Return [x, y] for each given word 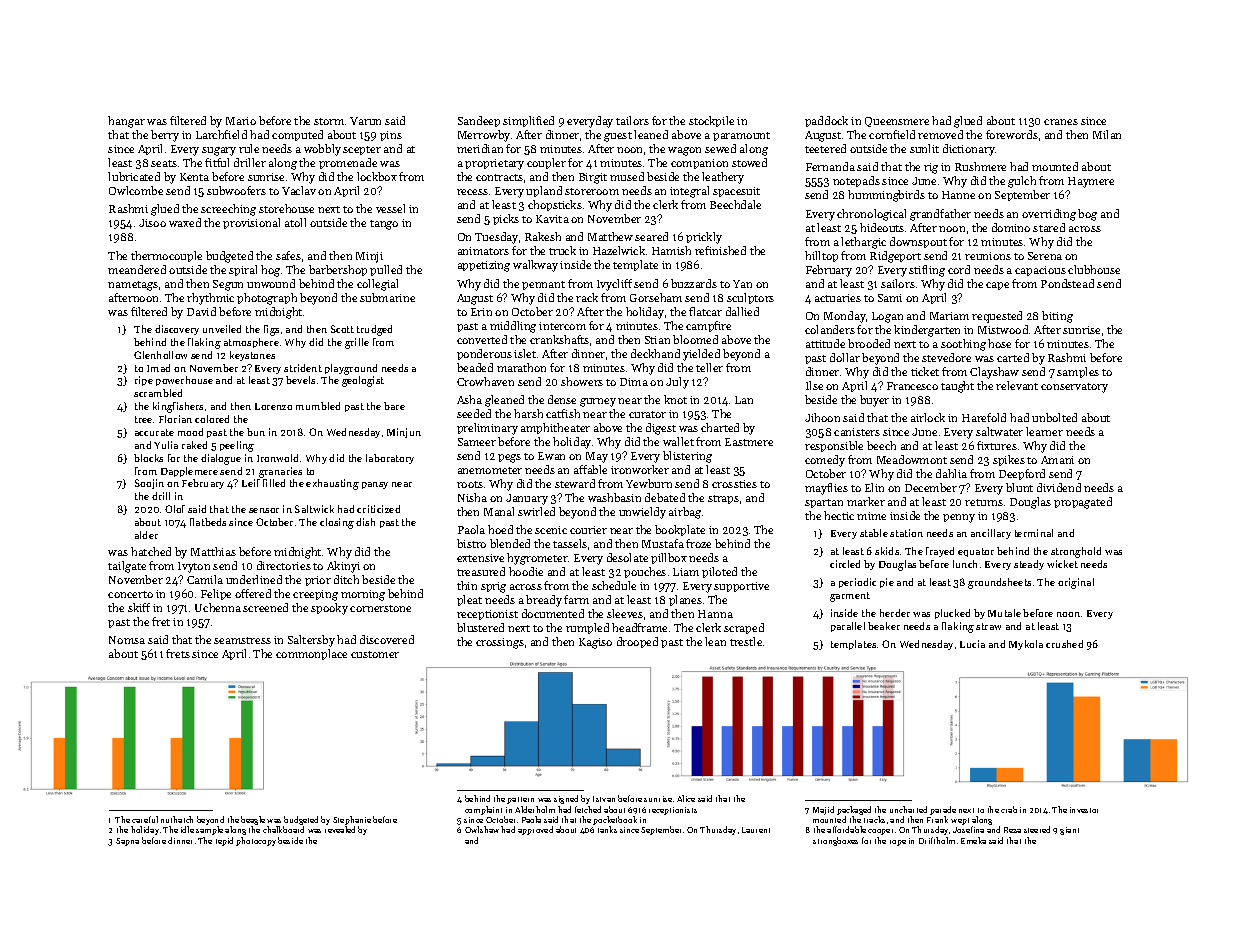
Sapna [127, 842]
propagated [1083, 503]
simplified [528, 121]
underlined [254, 579]
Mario [241, 121]
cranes [1061, 122]
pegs [509, 458]
